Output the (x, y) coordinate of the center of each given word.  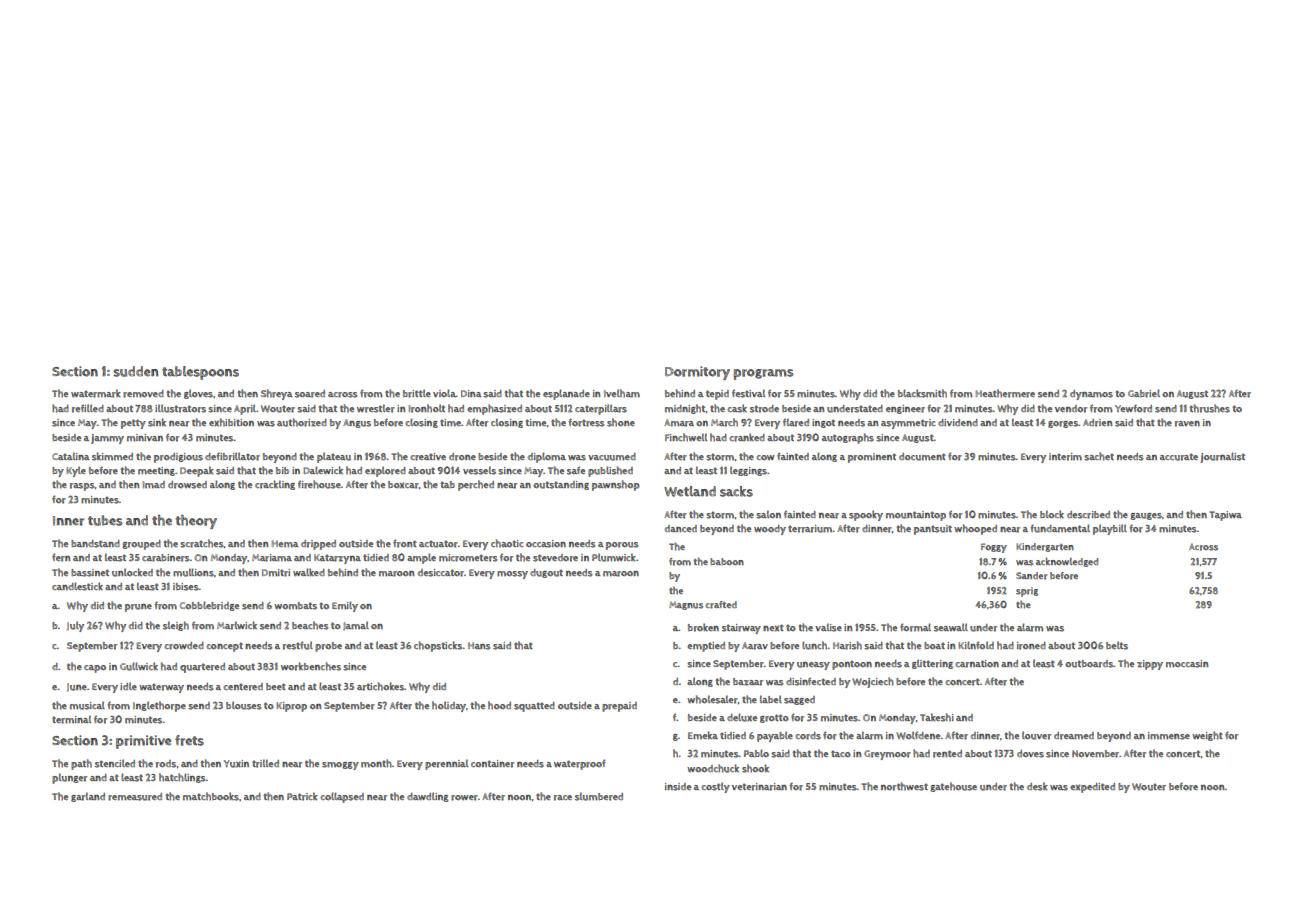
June (77, 687)
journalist (1222, 457)
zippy (1150, 665)
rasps (82, 487)
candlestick (77, 586)
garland (88, 797)
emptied (706, 647)
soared (310, 394)
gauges (1146, 516)
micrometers (468, 558)
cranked (747, 437)
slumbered (599, 796)
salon (768, 514)
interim (1065, 457)
